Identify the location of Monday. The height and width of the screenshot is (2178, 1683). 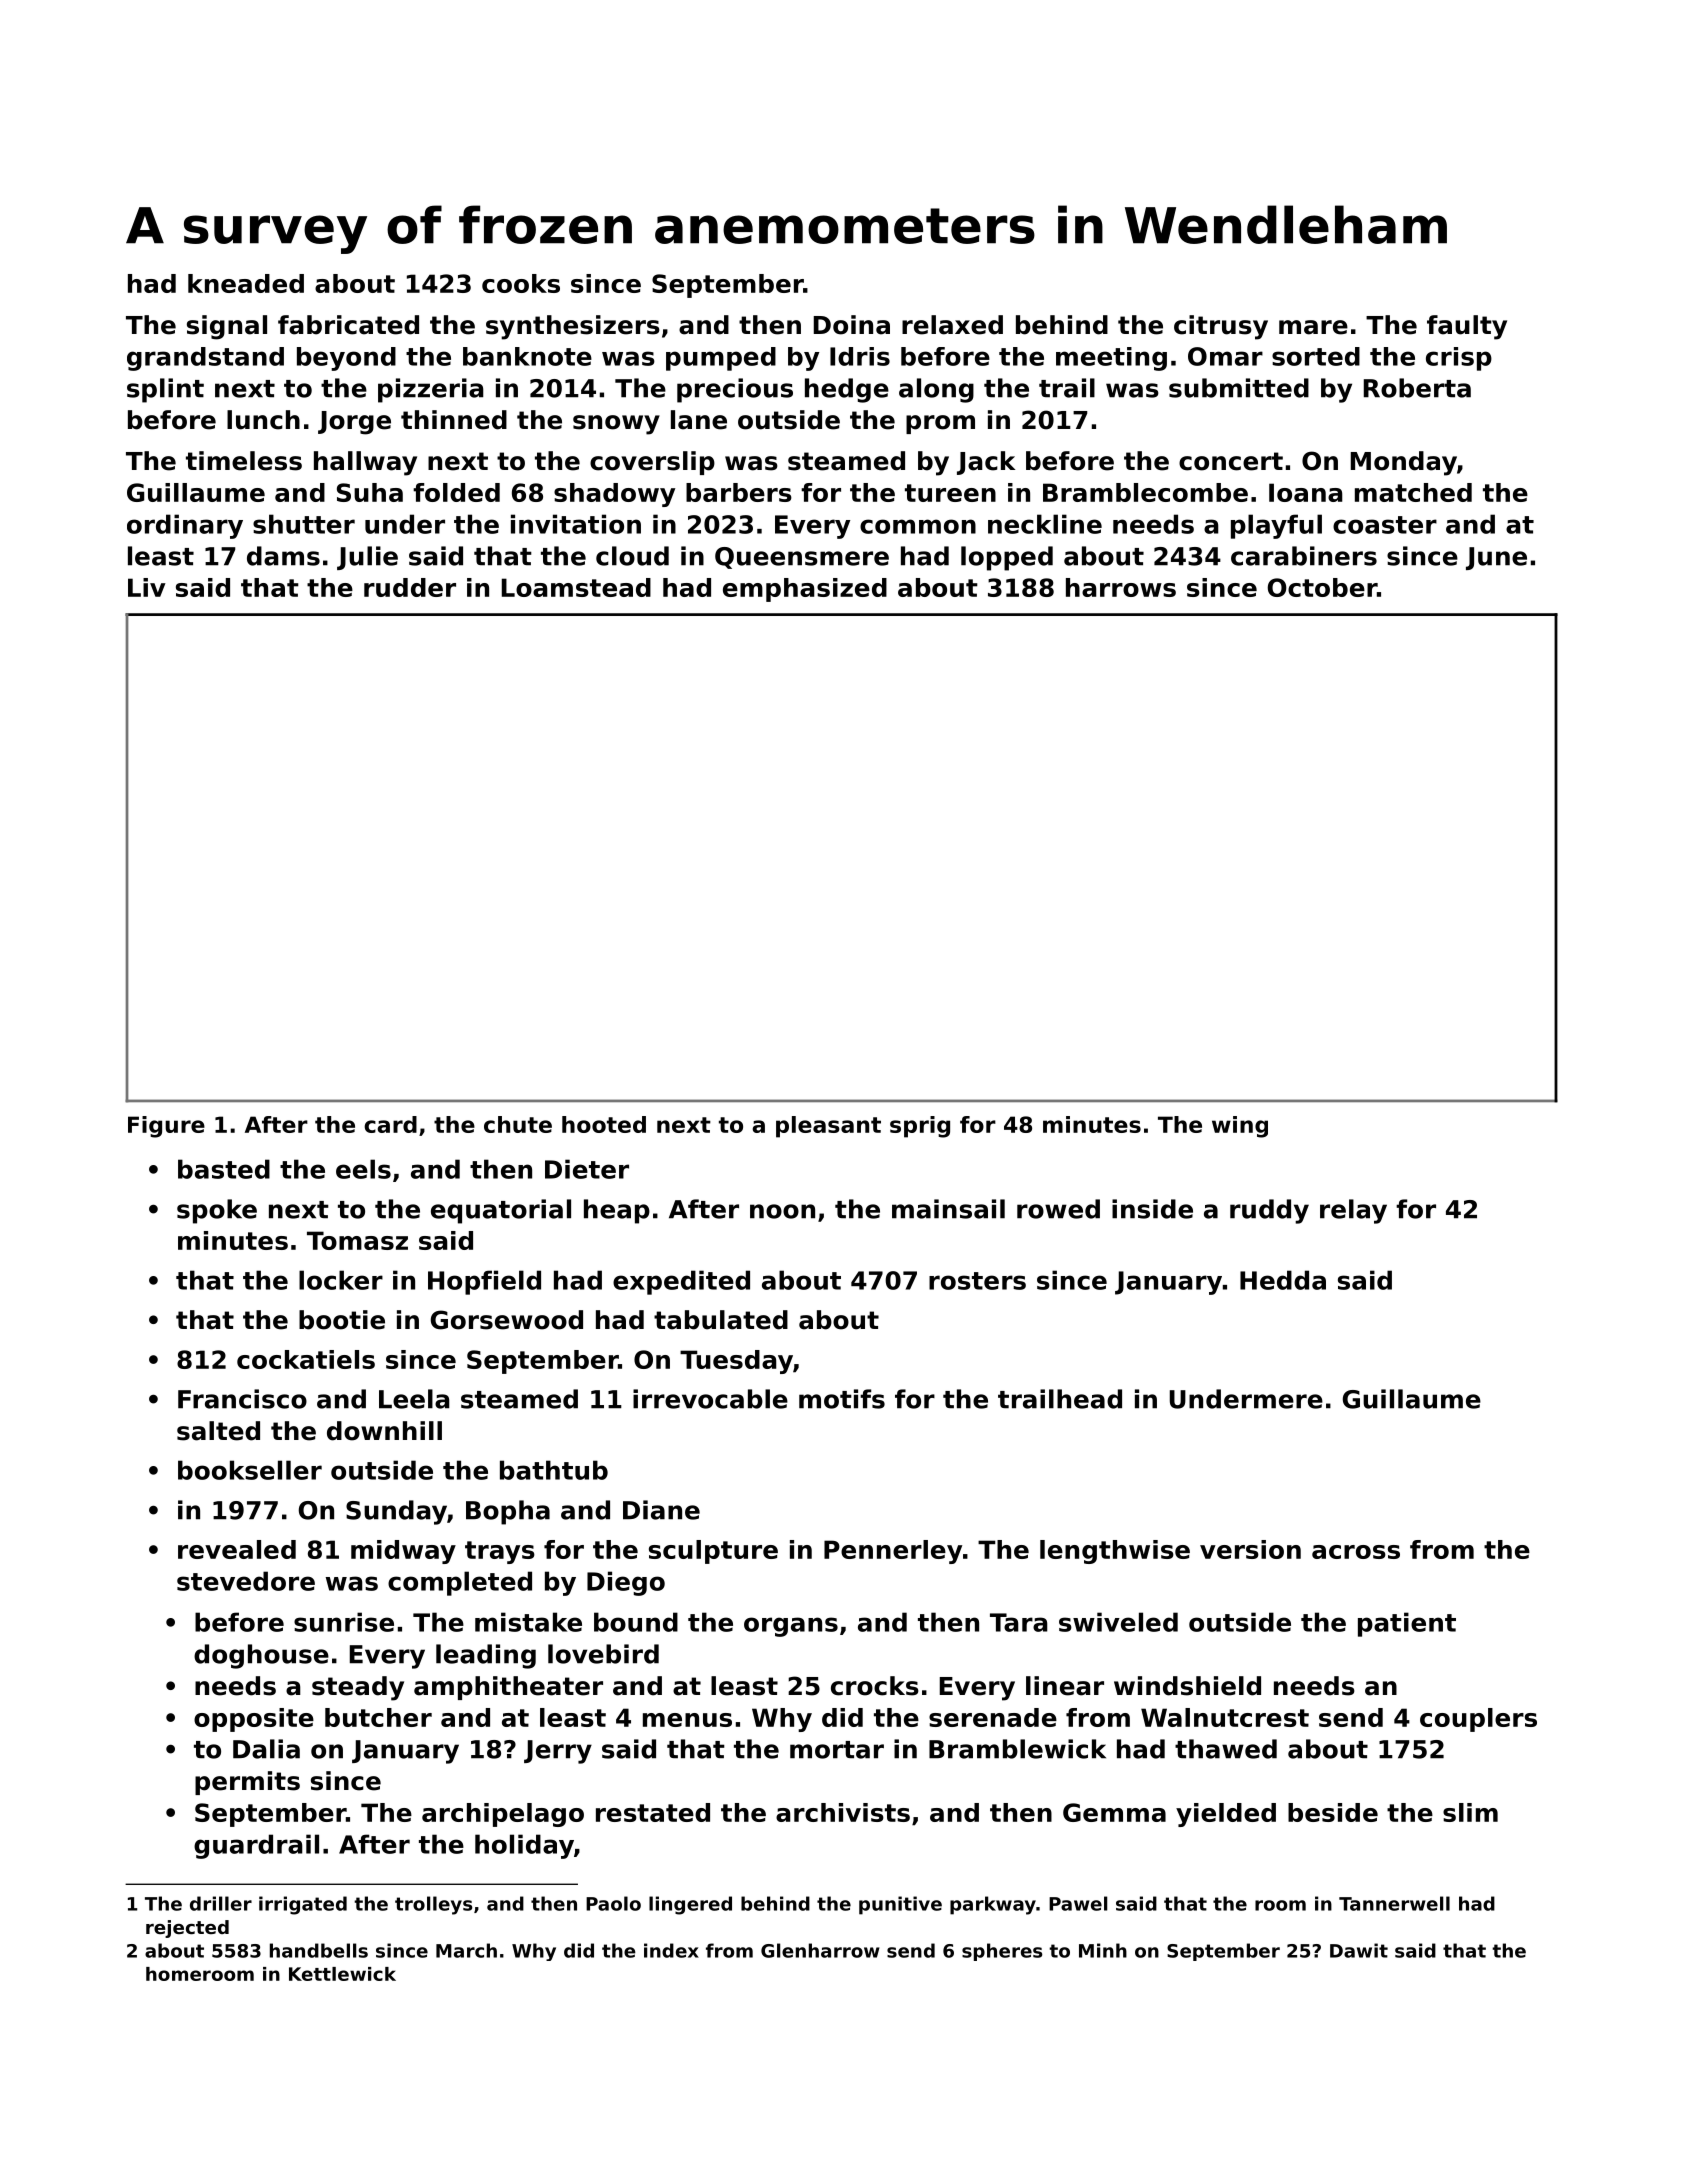
(1404, 463).
